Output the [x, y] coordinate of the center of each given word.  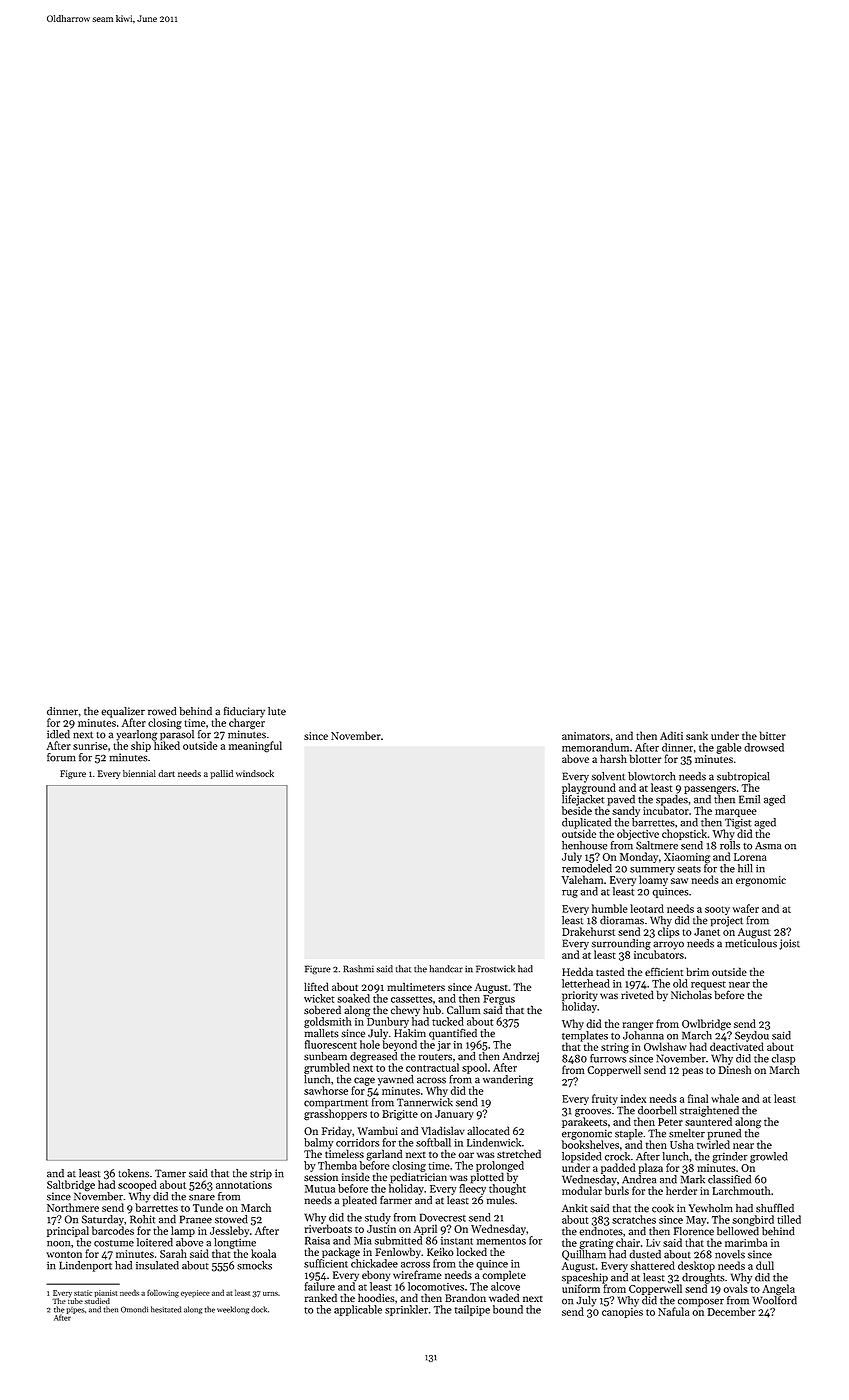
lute [277, 711]
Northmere [73, 1207]
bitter [773, 735]
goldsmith [328, 1022]
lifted [316, 986]
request [708, 985]
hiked [167, 745]
